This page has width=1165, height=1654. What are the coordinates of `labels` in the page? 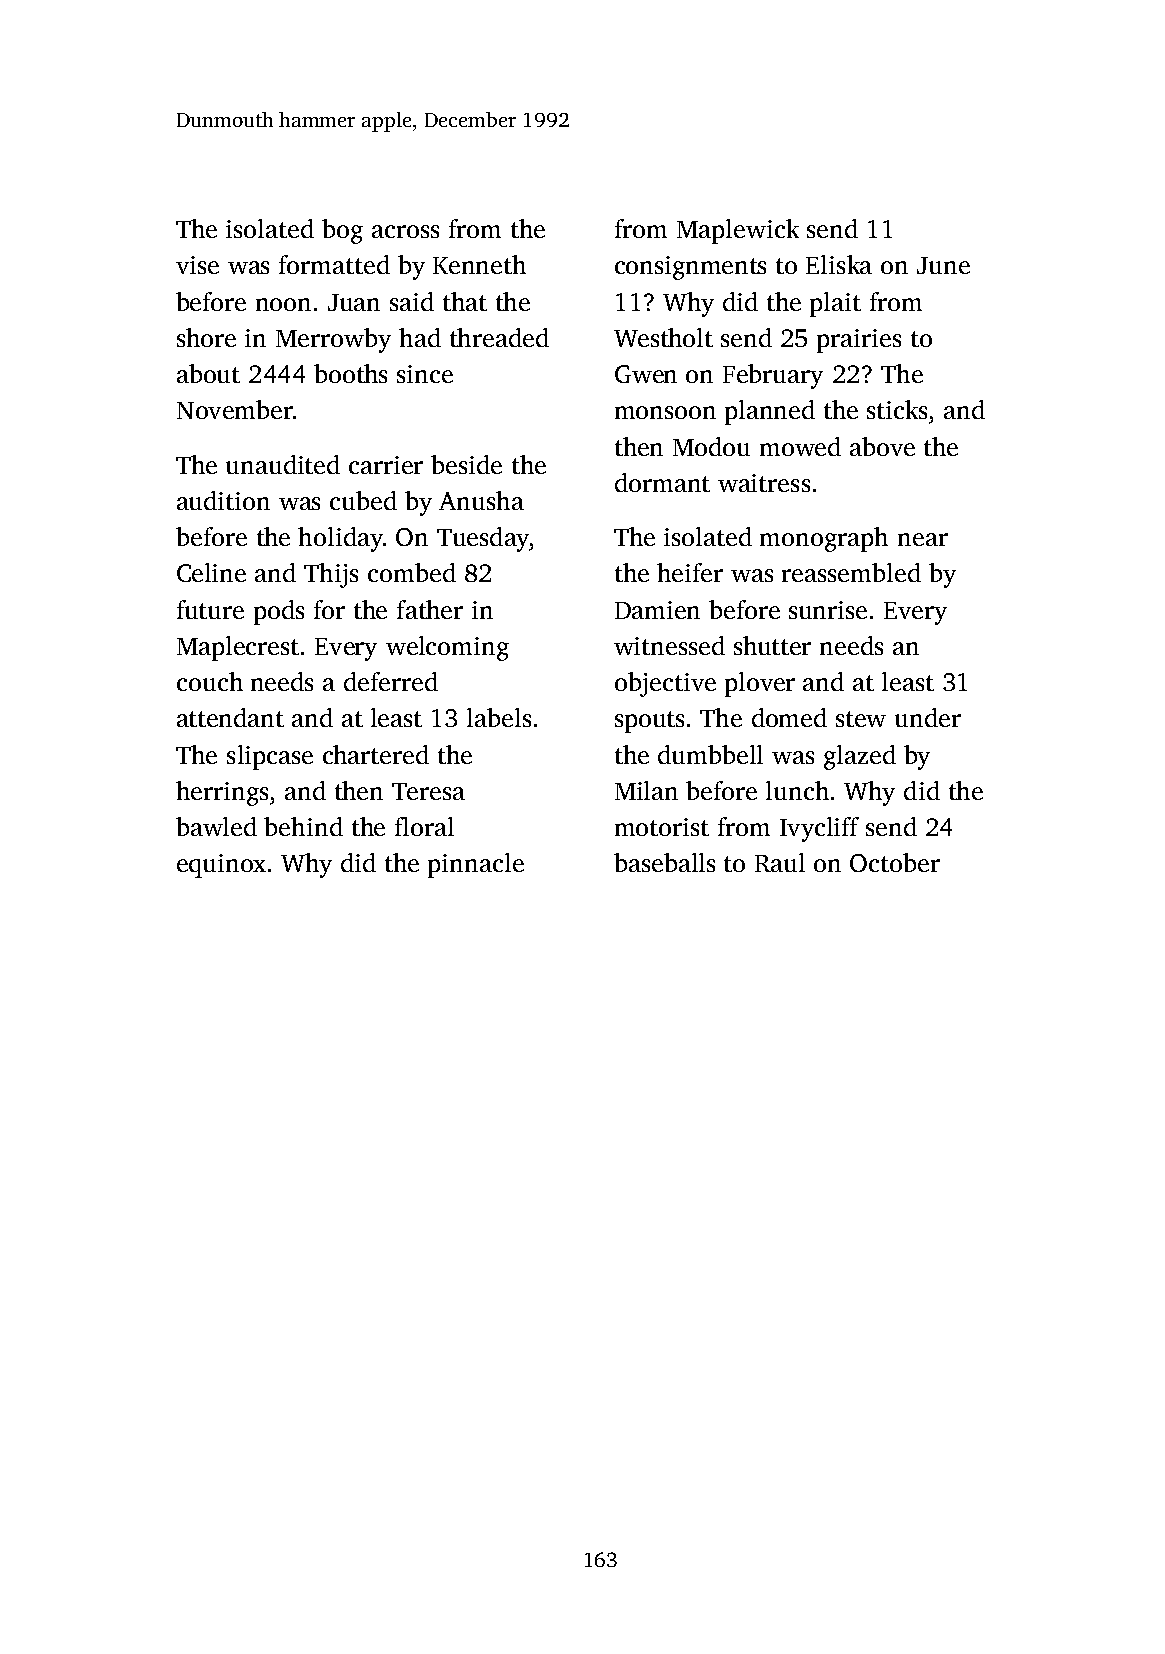 It's located at (499, 717).
